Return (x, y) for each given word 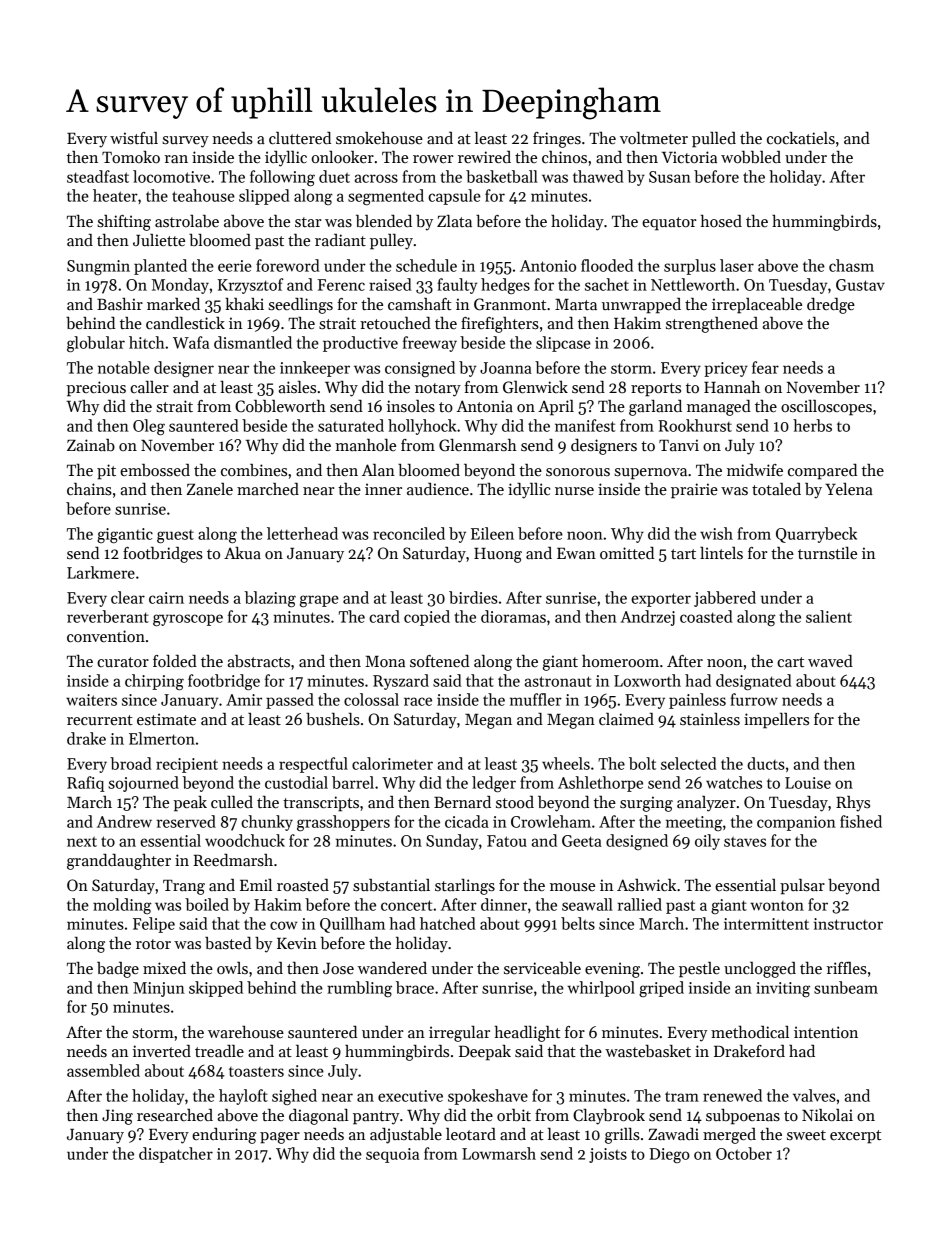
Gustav (860, 285)
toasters (256, 1072)
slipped (264, 197)
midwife (755, 470)
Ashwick (646, 885)
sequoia (392, 1155)
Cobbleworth (280, 406)
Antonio (548, 266)
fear (765, 367)
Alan (378, 470)
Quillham (352, 925)
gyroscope (188, 620)
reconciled (409, 533)
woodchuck (245, 840)
